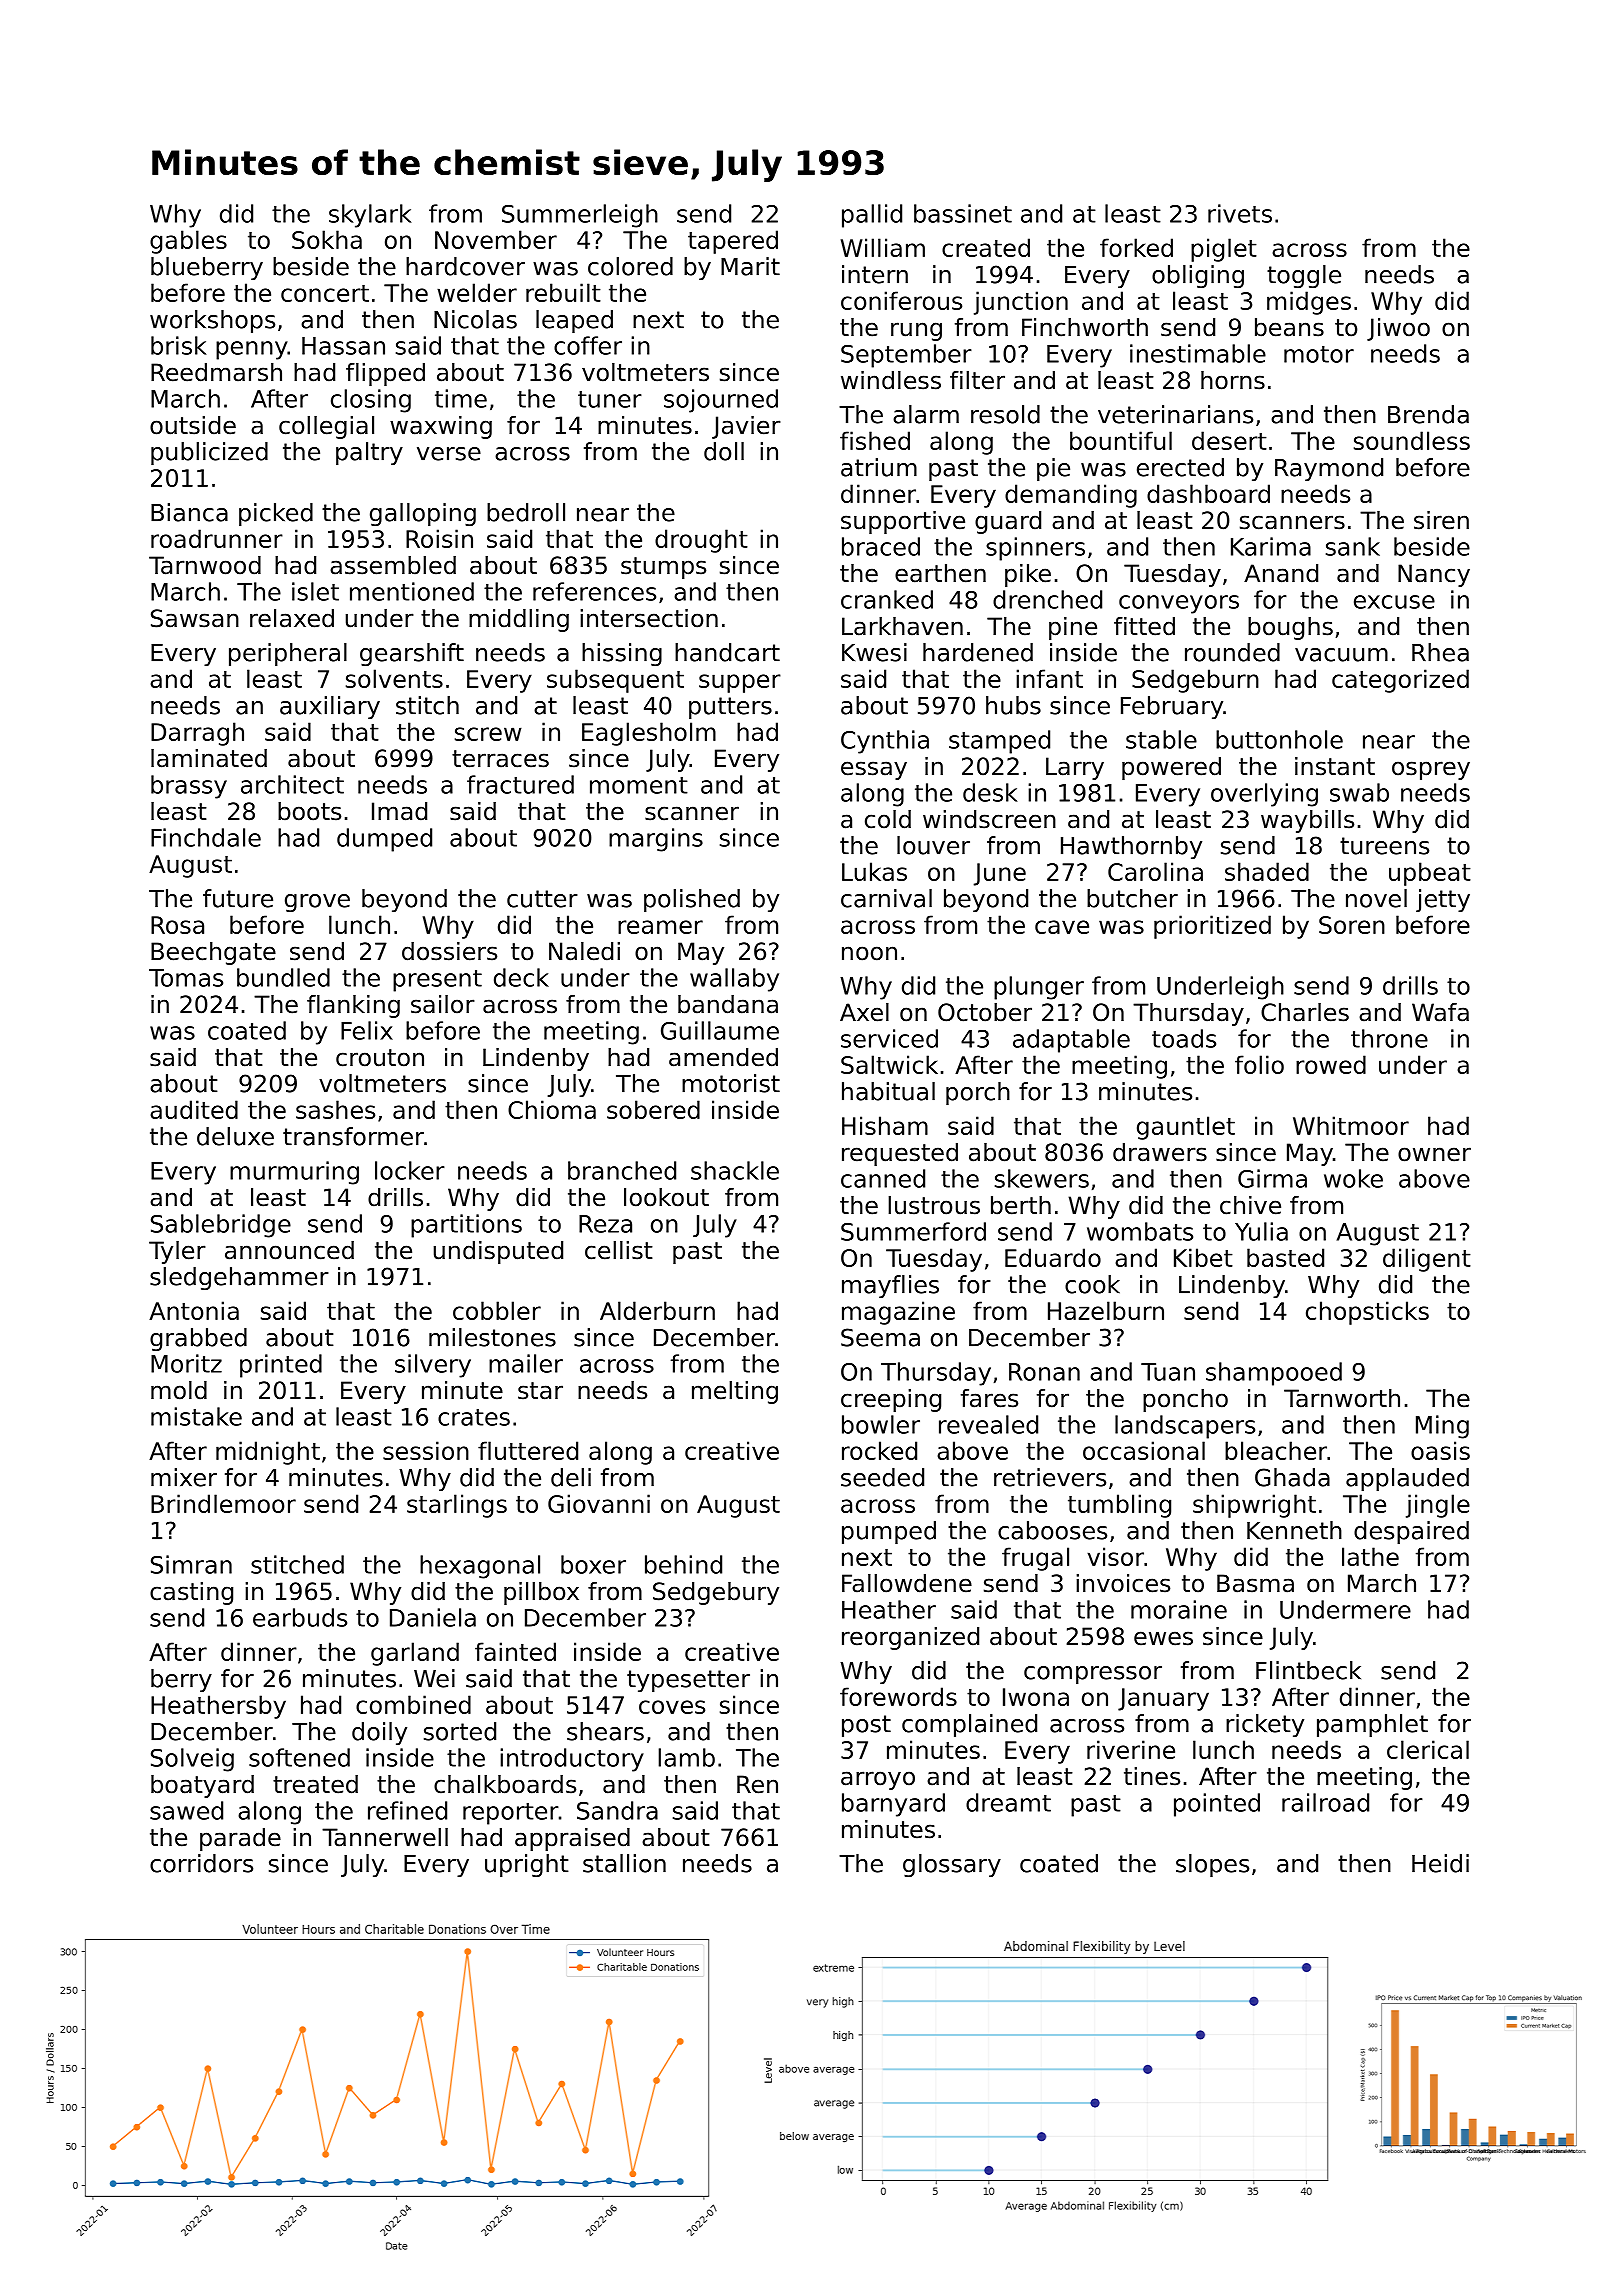  Describe the element at coordinates (201, 1863) in the page. I see `corridors` at that location.
